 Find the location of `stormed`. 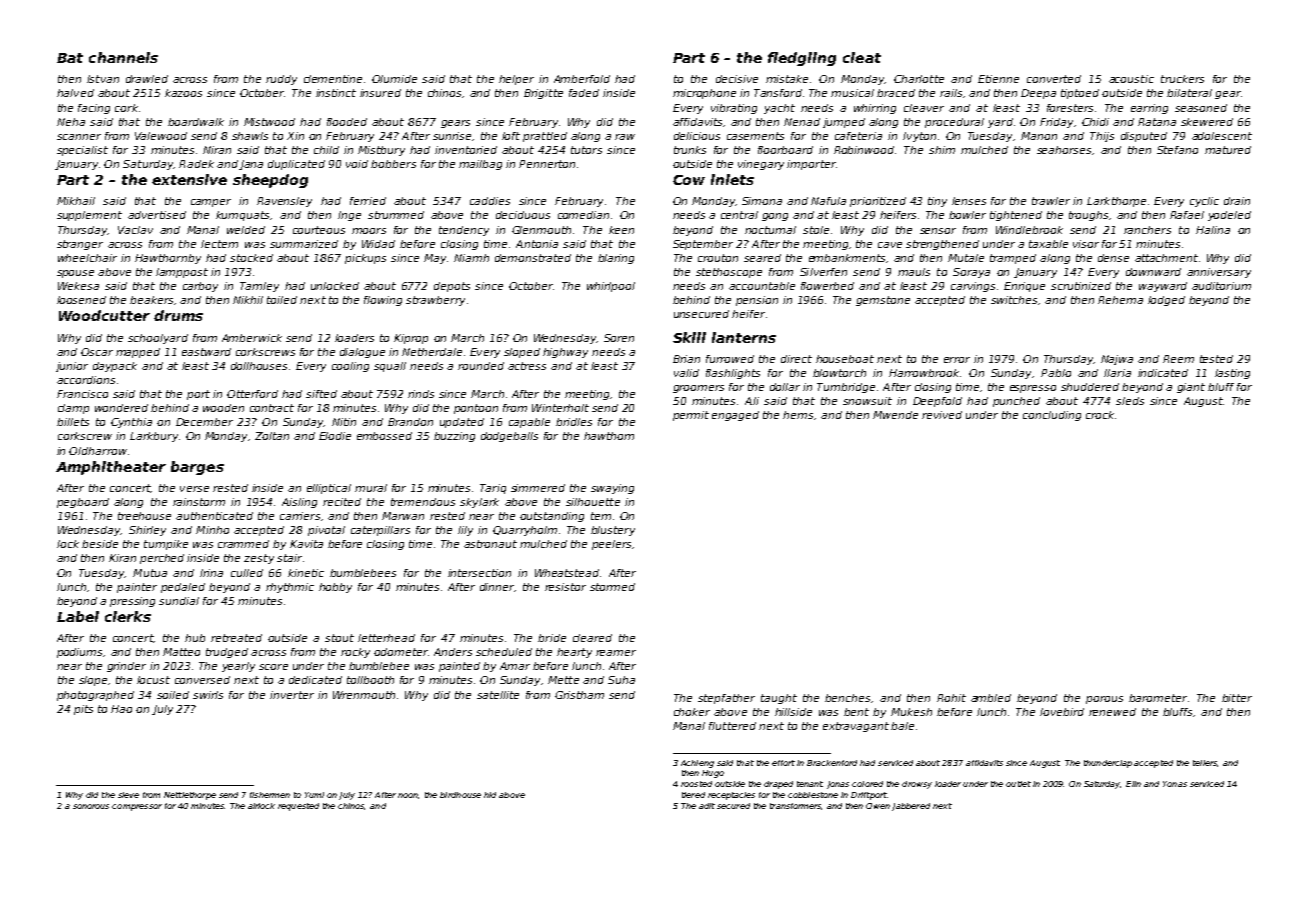

stormed is located at coordinates (612, 587).
